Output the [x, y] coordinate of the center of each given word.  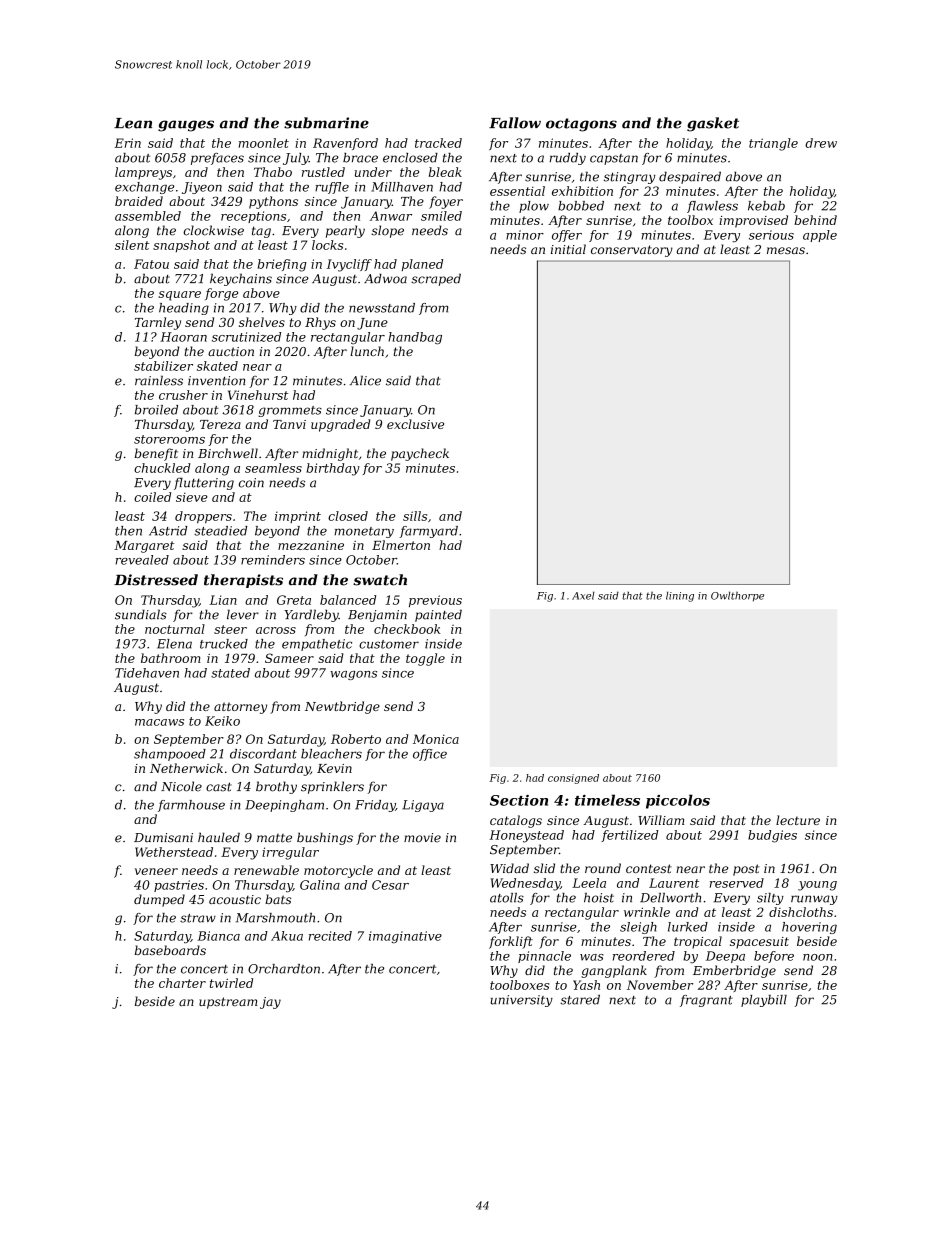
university [521, 1001]
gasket [713, 124]
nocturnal [175, 629]
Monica [436, 739]
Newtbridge [342, 707]
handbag [415, 338]
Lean [133, 123]
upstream [228, 1003]
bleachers [331, 754]
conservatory [632, 251]
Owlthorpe [737, 596]
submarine [326, 123]
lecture [798, 820]
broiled [156, 410]
